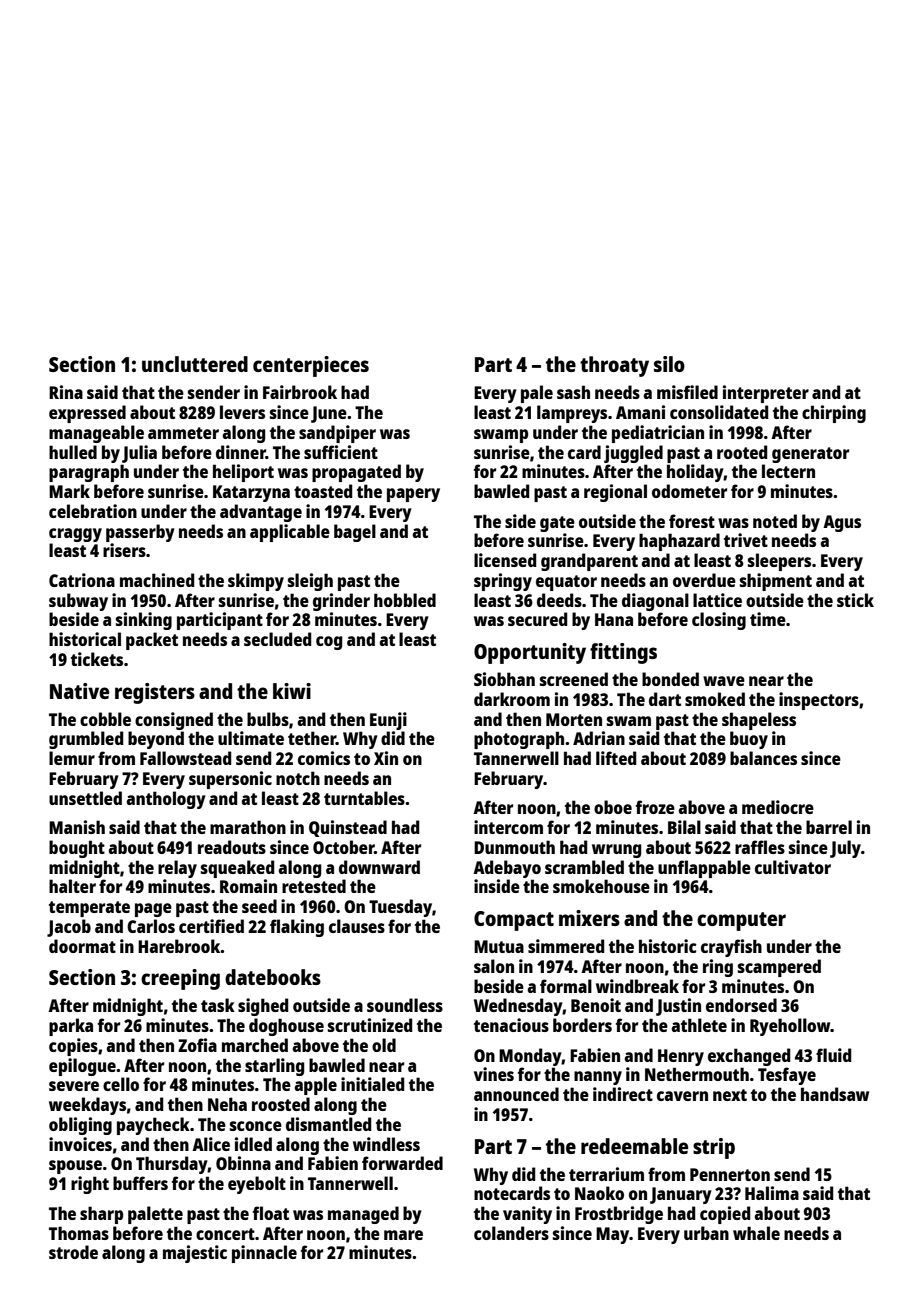  What do you see at coordinates (511, 1233) in the screenshot?
I see `colanders` at bounding box center [511, 1233].
